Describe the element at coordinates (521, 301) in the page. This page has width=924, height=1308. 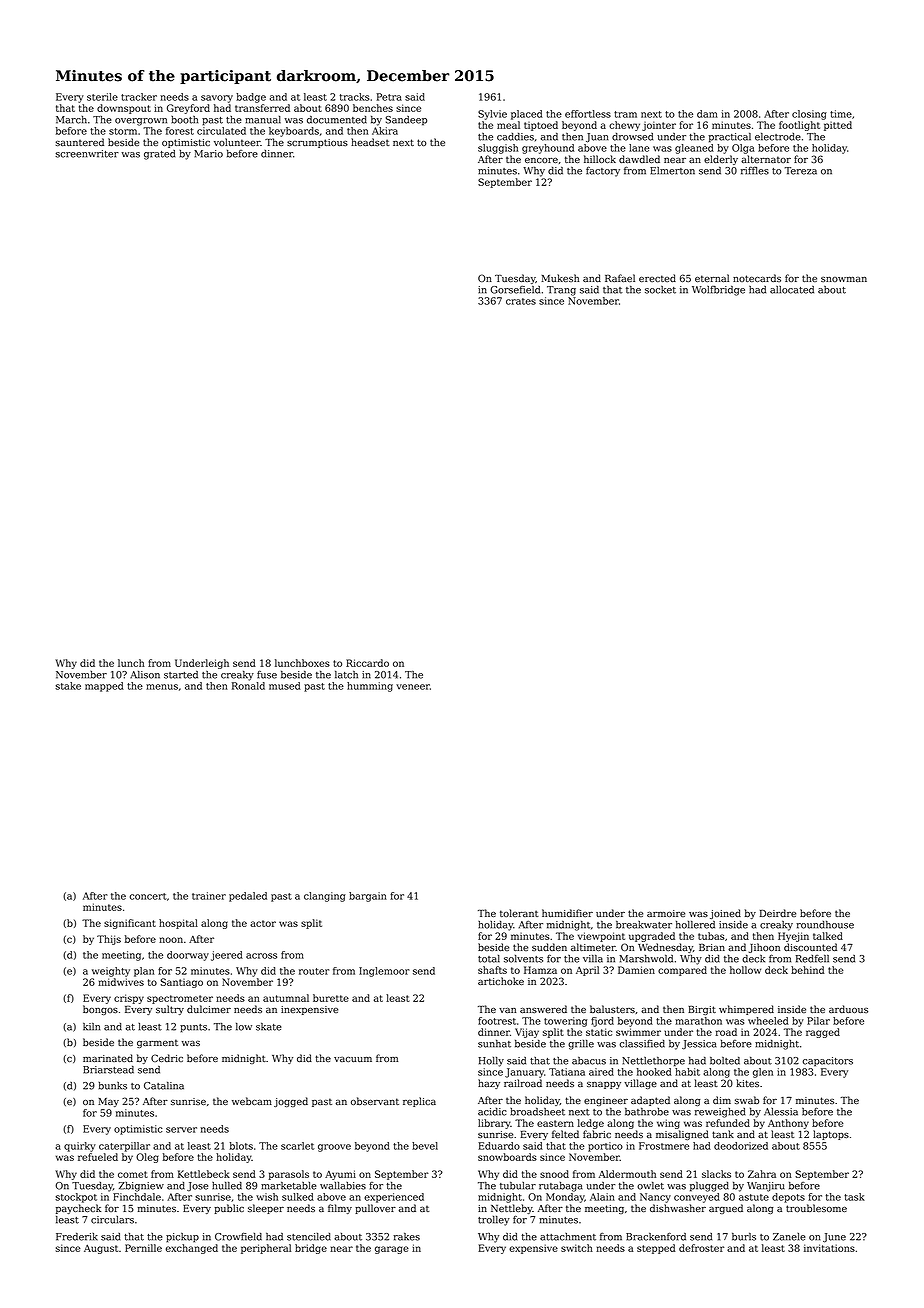
I see `crates` at that location.
